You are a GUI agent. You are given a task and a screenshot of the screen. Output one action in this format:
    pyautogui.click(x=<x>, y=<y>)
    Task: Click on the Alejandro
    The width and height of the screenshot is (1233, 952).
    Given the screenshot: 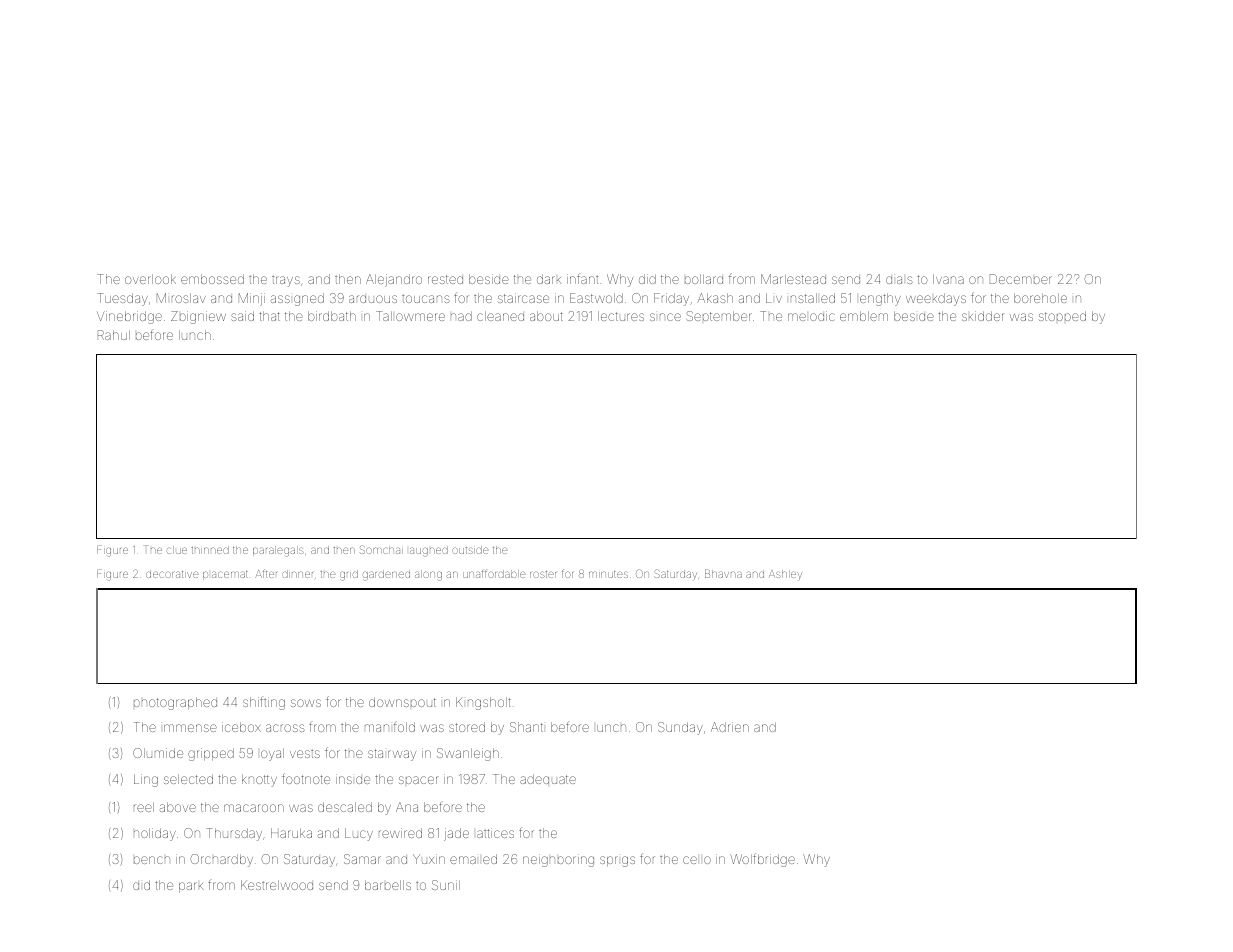 What is the action you would take?
    pyautogui.click(x=394, y=280)
